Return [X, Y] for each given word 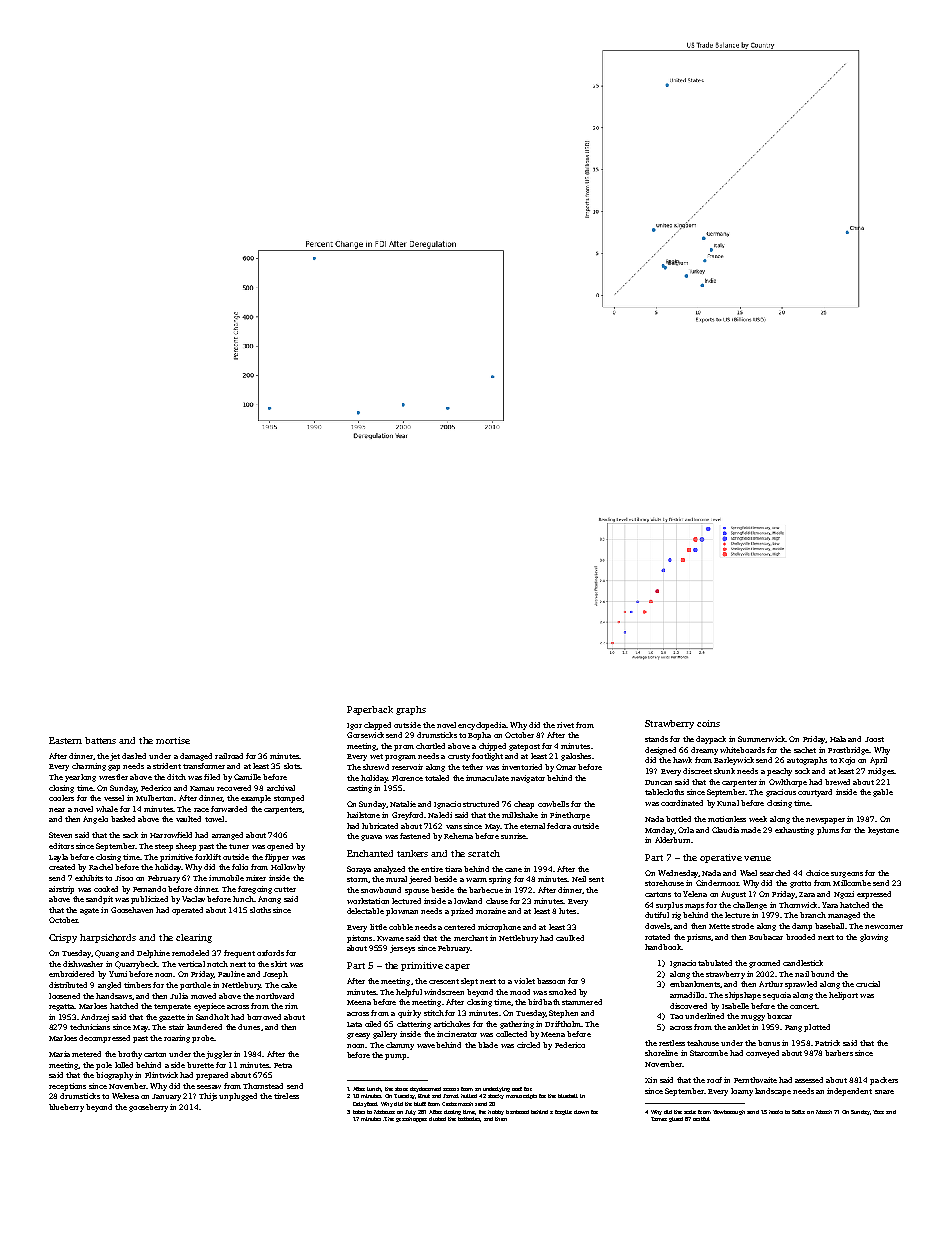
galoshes [576, 757]
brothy [130, 1055]
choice [817, 873]
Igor [354, 726]
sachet [805, 750]
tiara [453, 869]
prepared [212, 1076]
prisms [699, 938]
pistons [359, 939]
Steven [60, 835]
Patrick [827, 1043]
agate [89, 911]
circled [528, 1045]
